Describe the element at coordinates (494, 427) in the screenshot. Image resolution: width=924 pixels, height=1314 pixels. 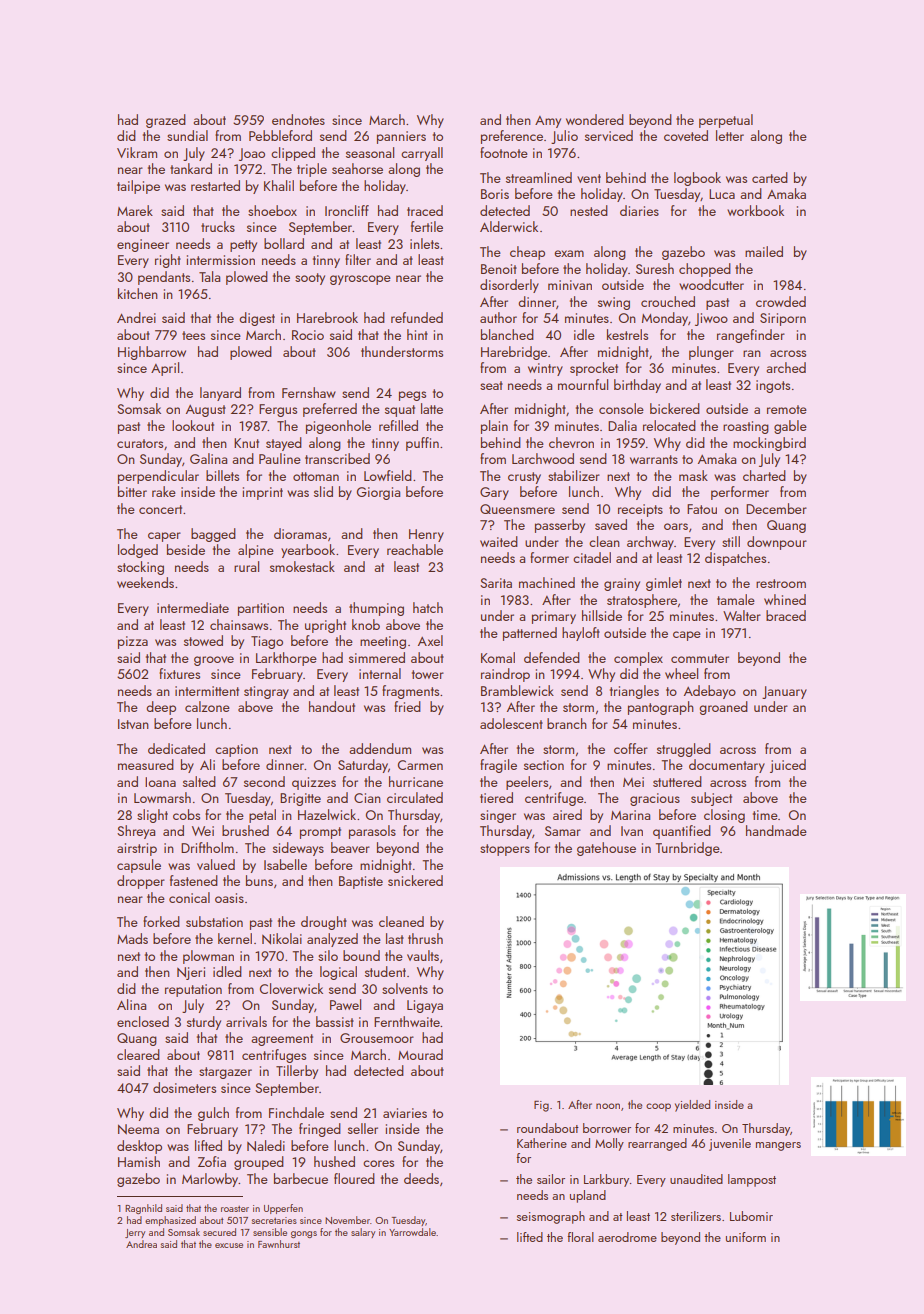
I see `plain` at that location.
